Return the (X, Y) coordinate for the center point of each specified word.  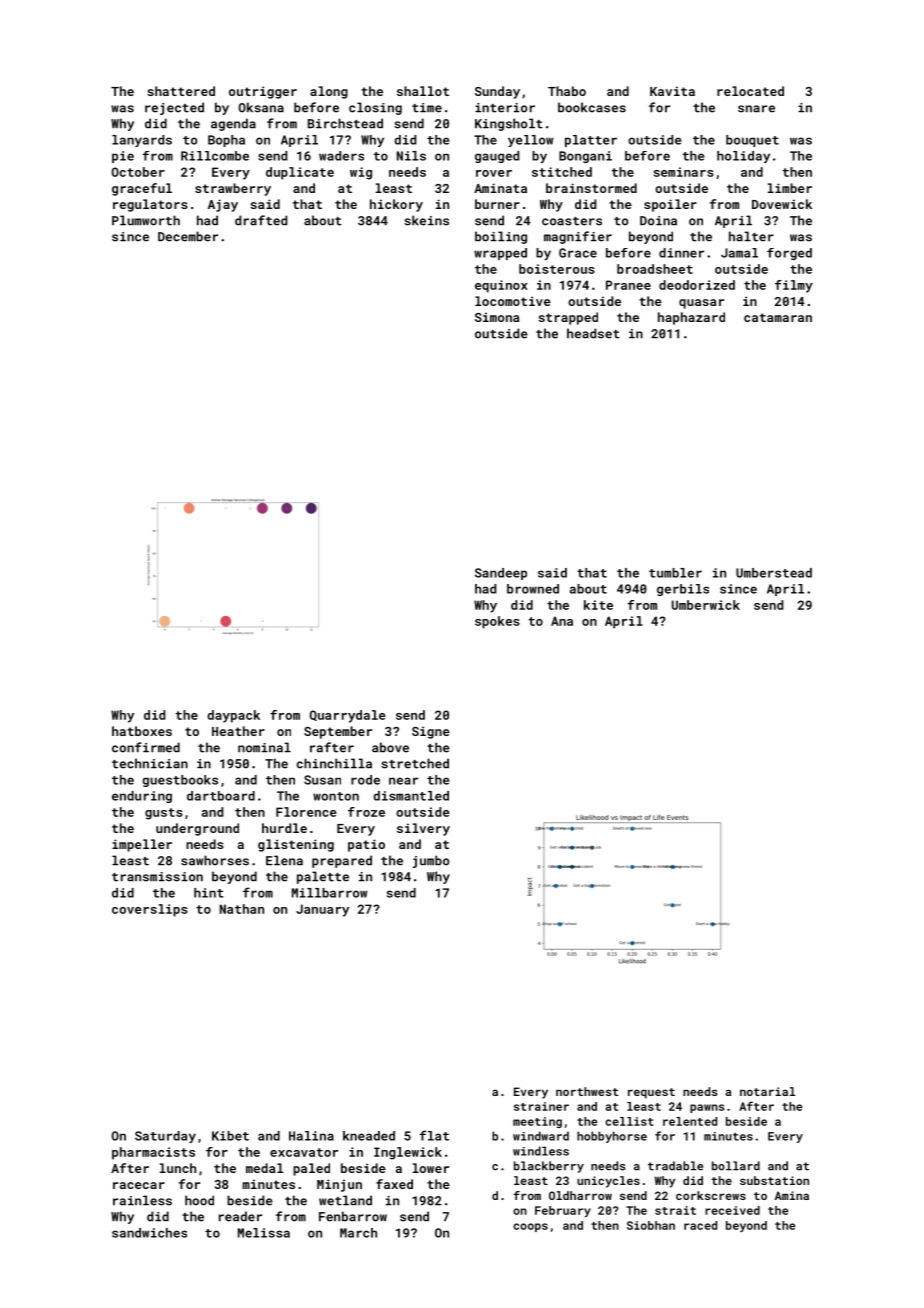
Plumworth (146, 220)
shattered (181, 91)
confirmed (146, 747)
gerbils (683, 590)
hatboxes (142, 731)
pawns (707, 1108)
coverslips (150, 910)
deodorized (697, 285)
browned (533, 589)
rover (494, 173)
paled (311, 1169)
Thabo (567, 91)
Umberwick (706, 605)
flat (434, 1135)
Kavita (672, 91)
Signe (431, 732)
